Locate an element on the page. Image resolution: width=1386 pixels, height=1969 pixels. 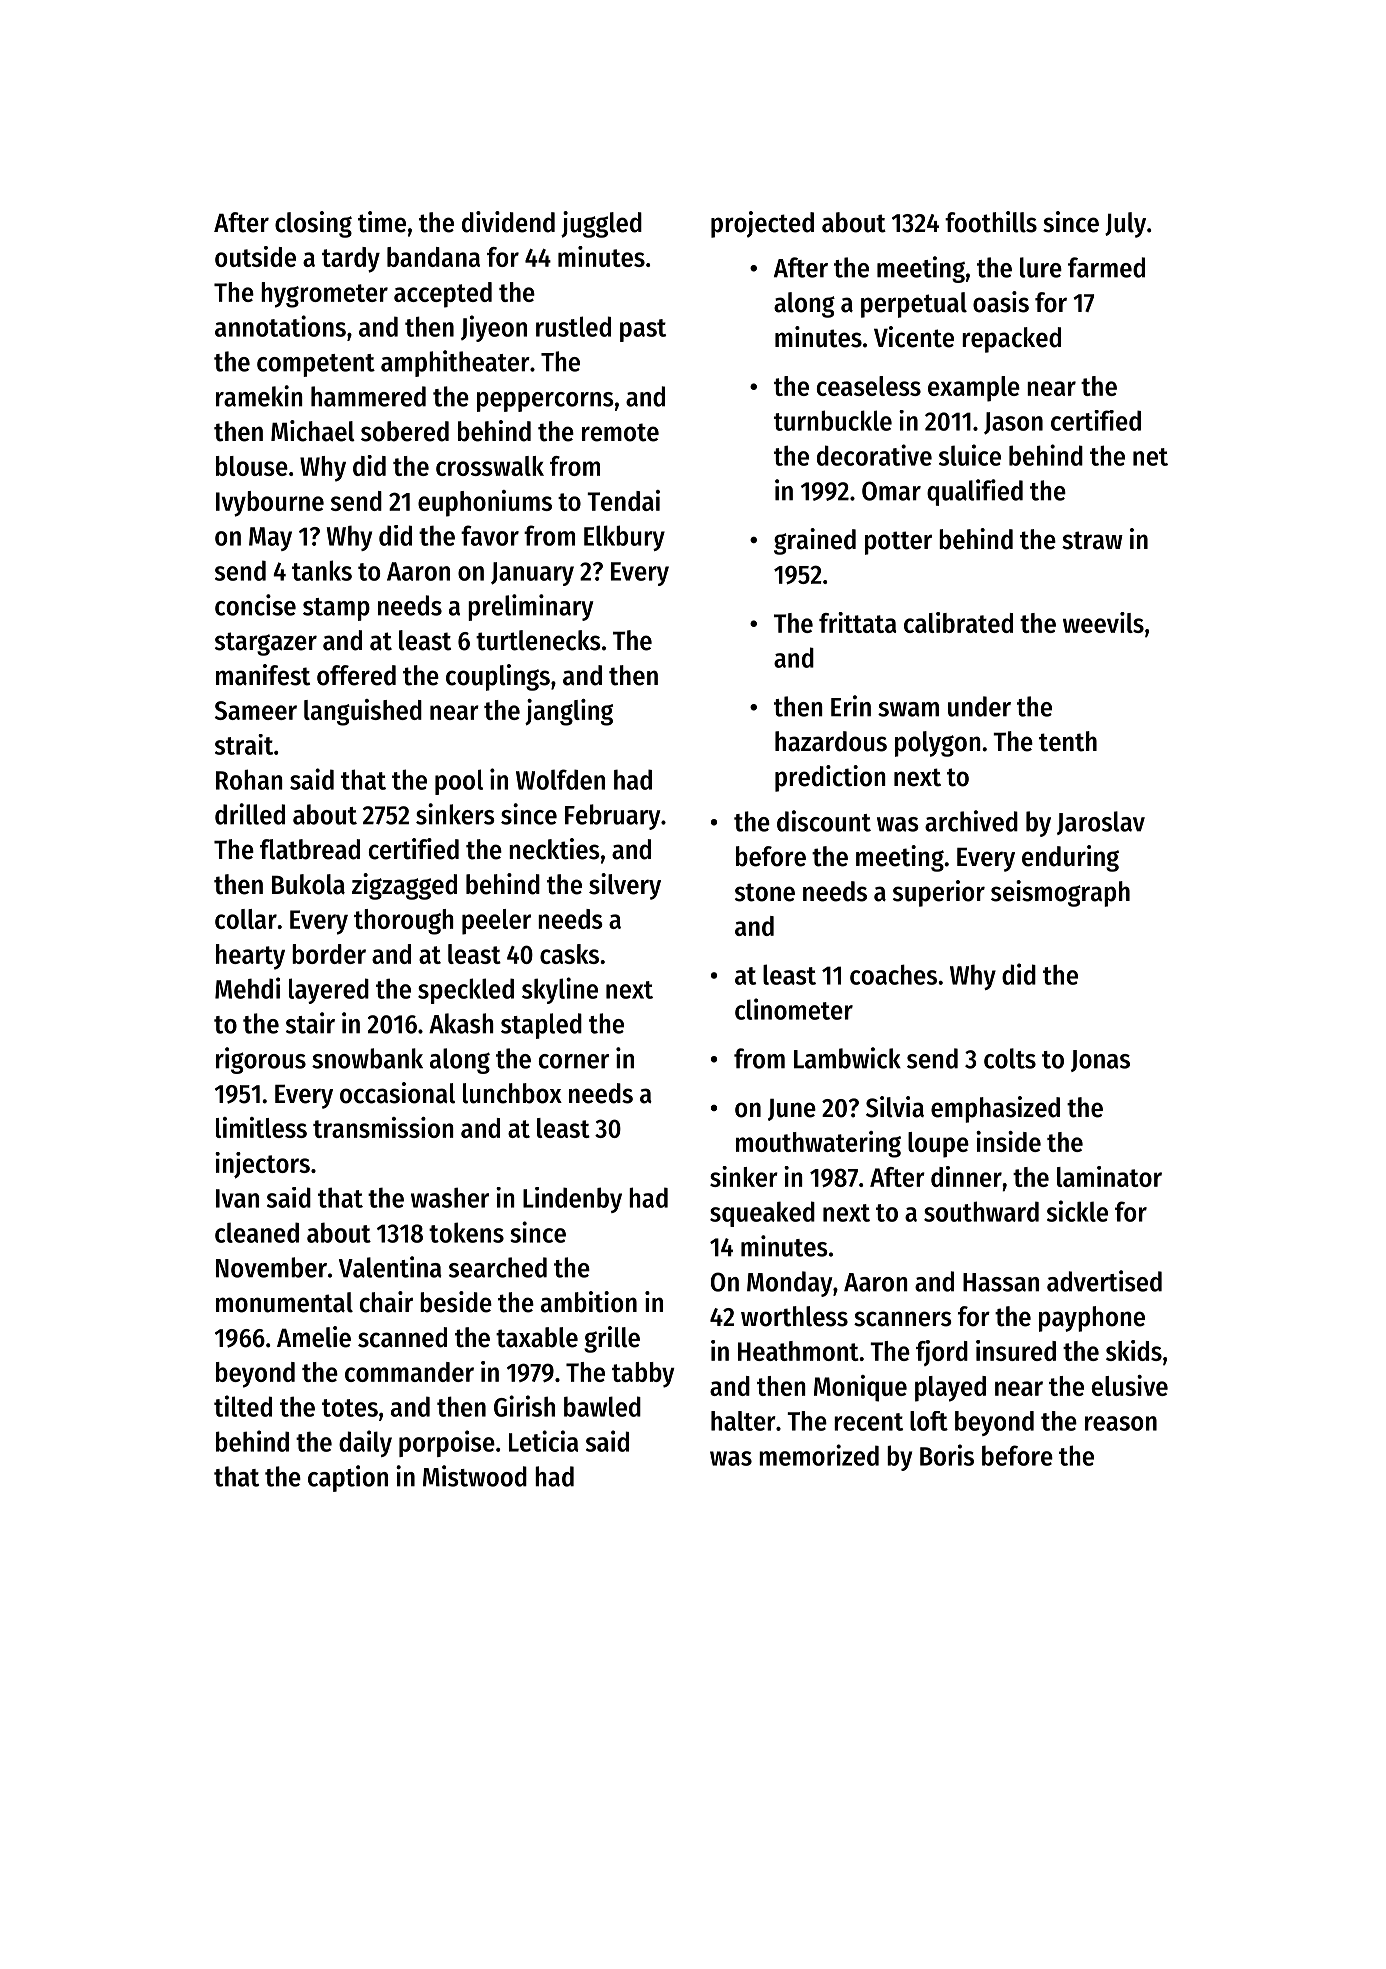
Boris is located at coordinates (947, 1455).
